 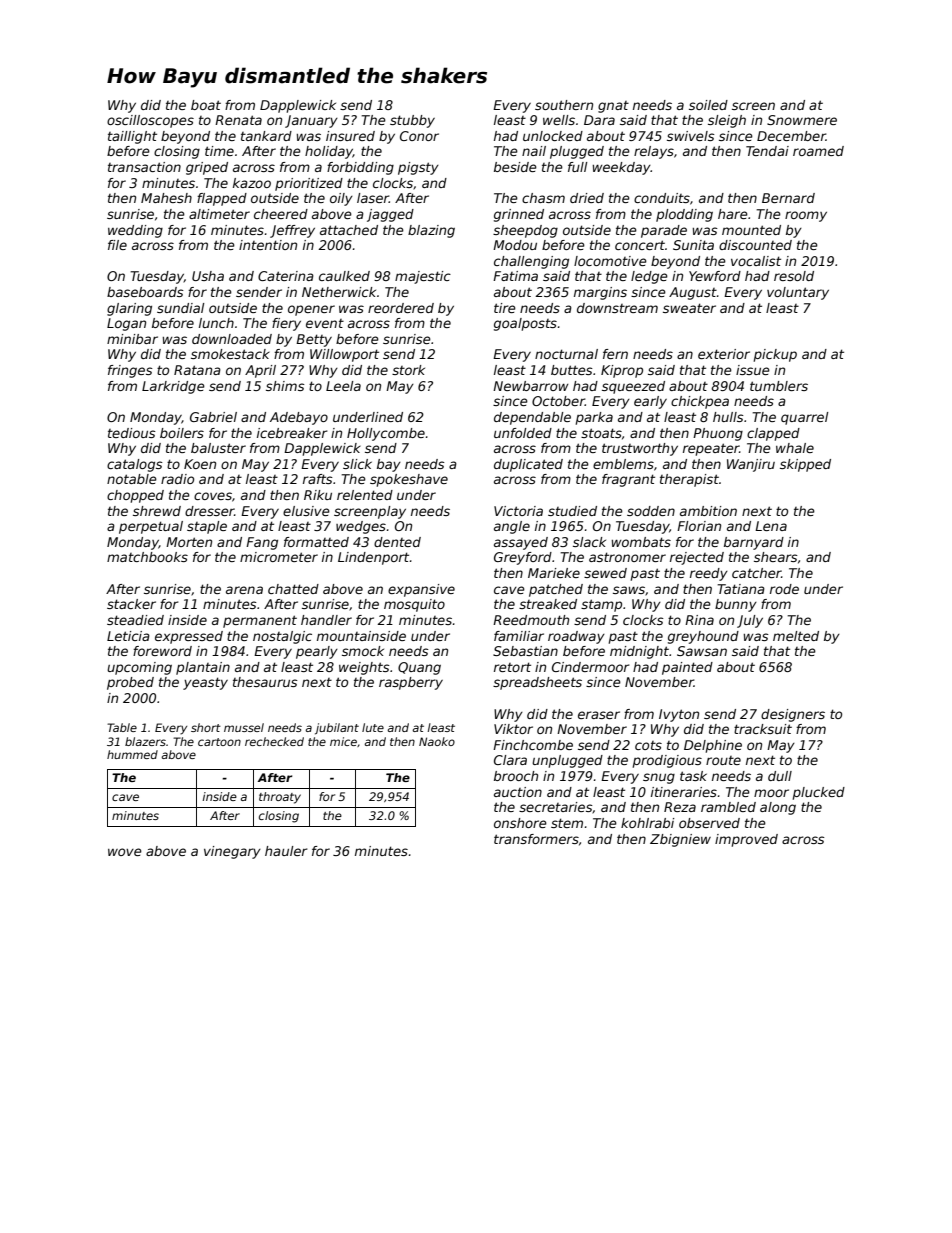 What do you see at coordinates (286, 851) in the page?
I see `hauler` at bounding box center [286, 851].
